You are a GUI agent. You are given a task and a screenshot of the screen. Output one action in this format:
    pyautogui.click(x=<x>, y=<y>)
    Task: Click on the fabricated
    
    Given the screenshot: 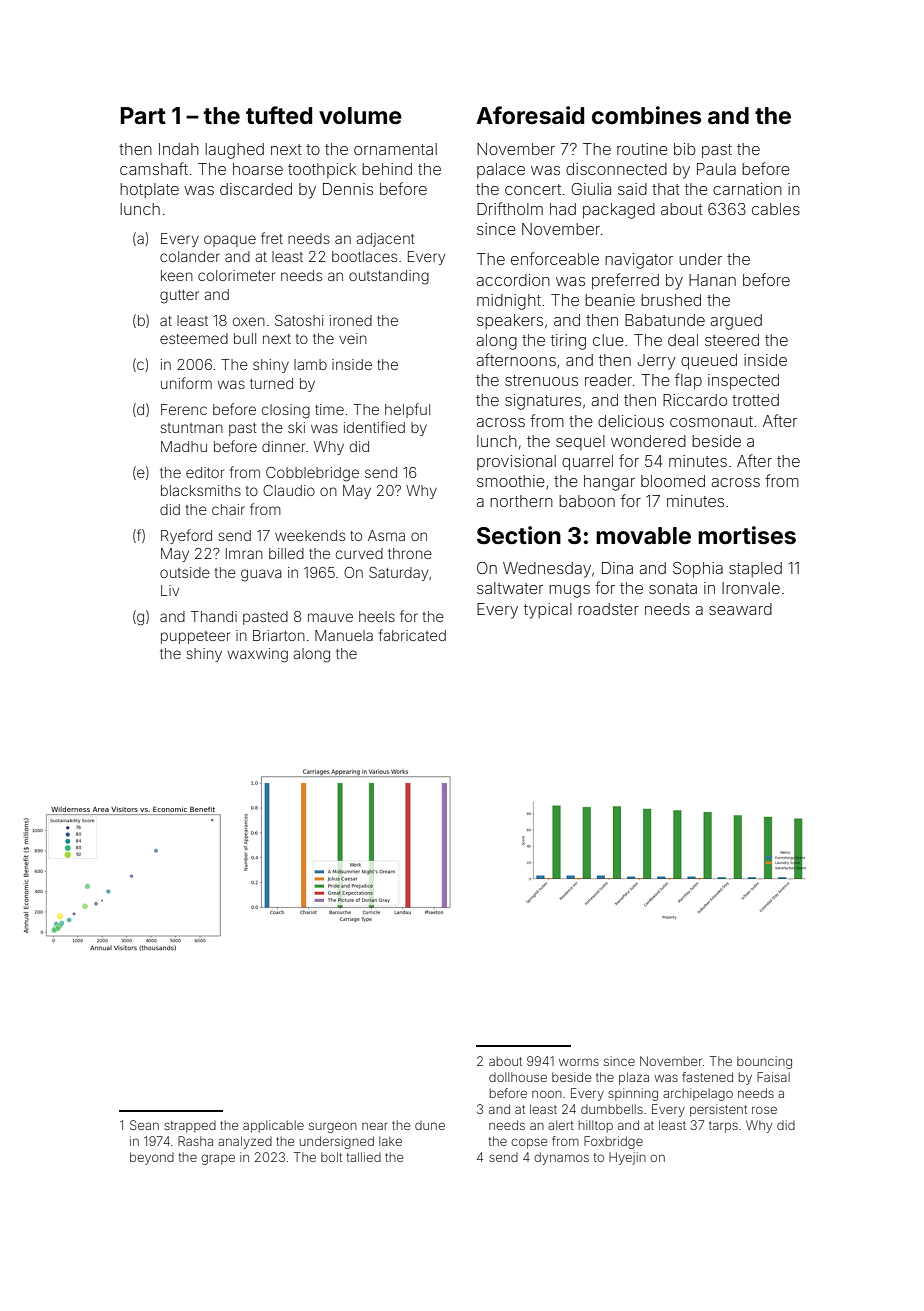 What is the action you would take?
    pyautogui.click(x=412, y=635)
